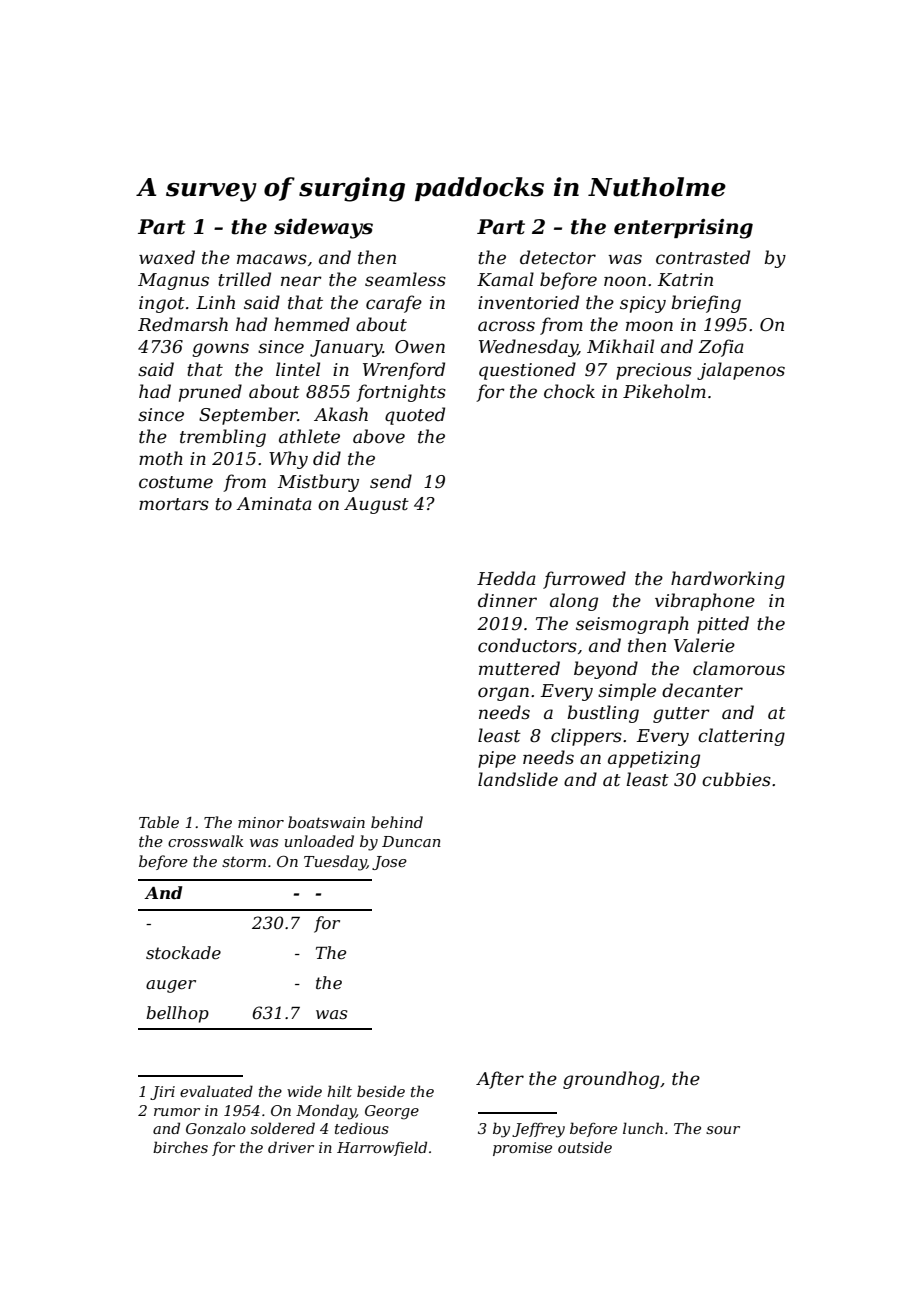 Image resolution: width=924 pixels, height=1311 pixels. What do you see at coordinates (382, 1148) in the screenshot?
I see `Harrowfield` at bounding box center [382, 1148].
